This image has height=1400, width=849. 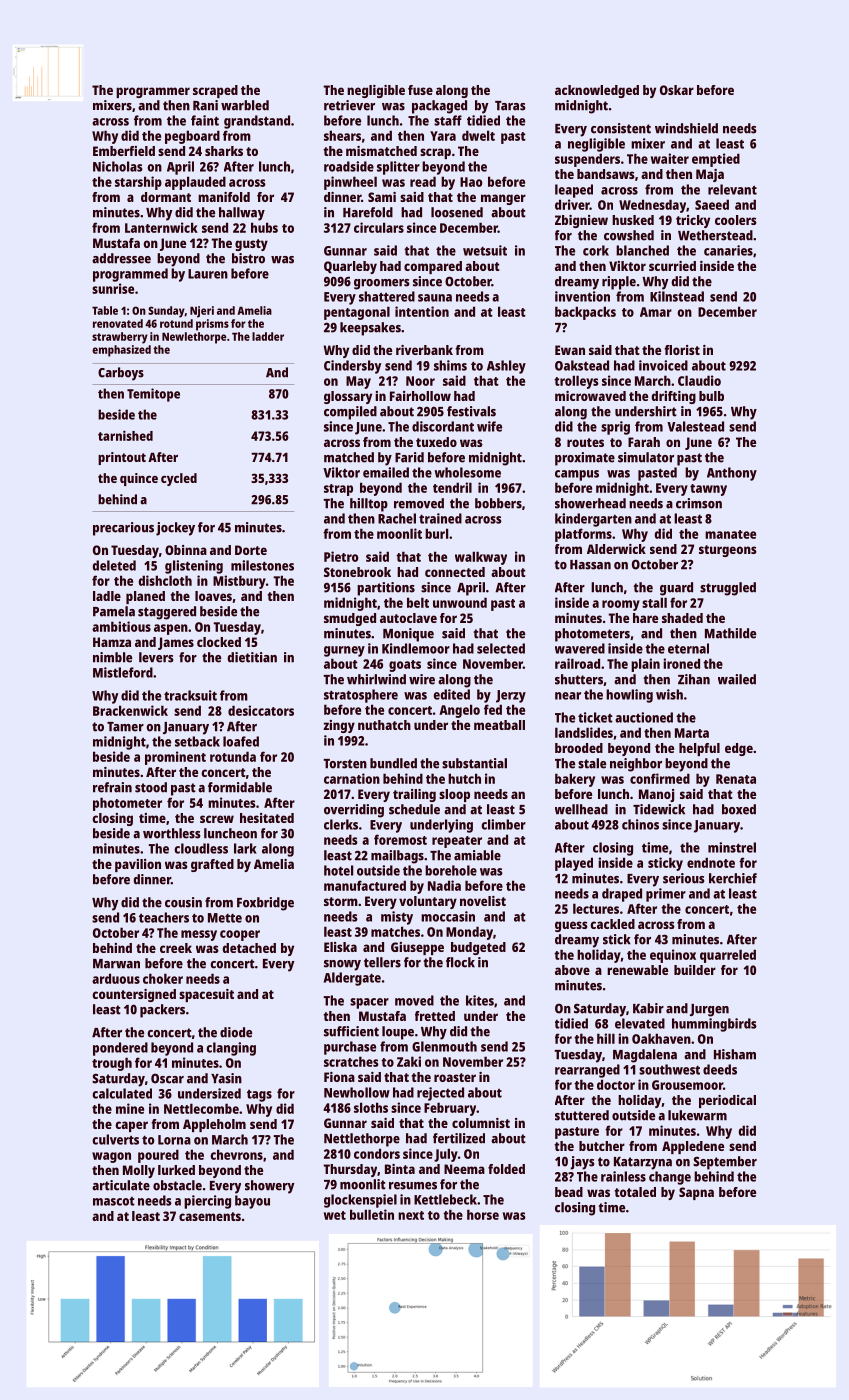 What do you see at coordinates (339, 726) in the image?
I see `zingy` at bounding box center [339, 726].
